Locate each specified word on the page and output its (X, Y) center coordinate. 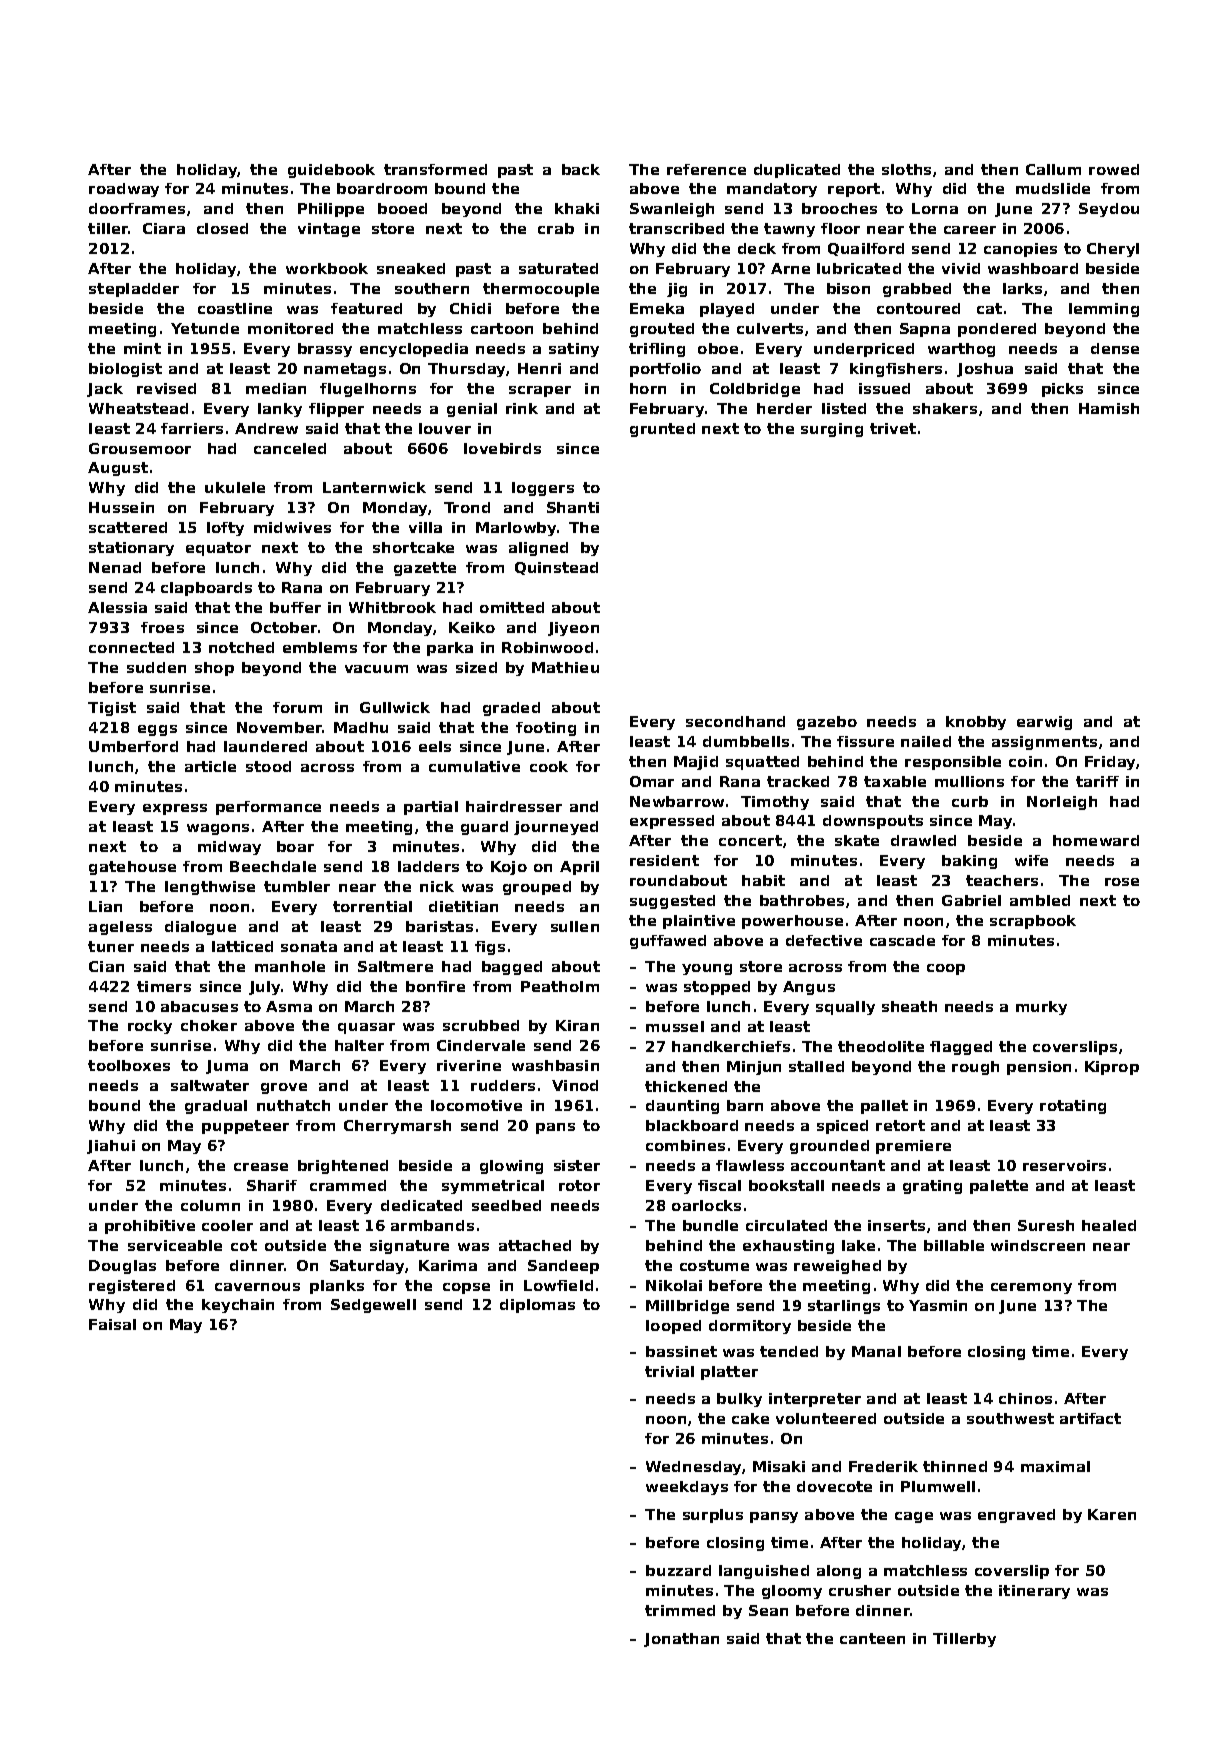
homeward (1096, 840)
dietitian (463, 906)
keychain (238, 1306)
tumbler (297, 886)
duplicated (797, 171)
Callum (1053, 169)
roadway (124, 190)
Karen (1112, 1514)
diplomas (537, 1306)
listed (844, 408)
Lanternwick (374, 487)
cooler (227, 1225)
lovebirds (502, 448)
